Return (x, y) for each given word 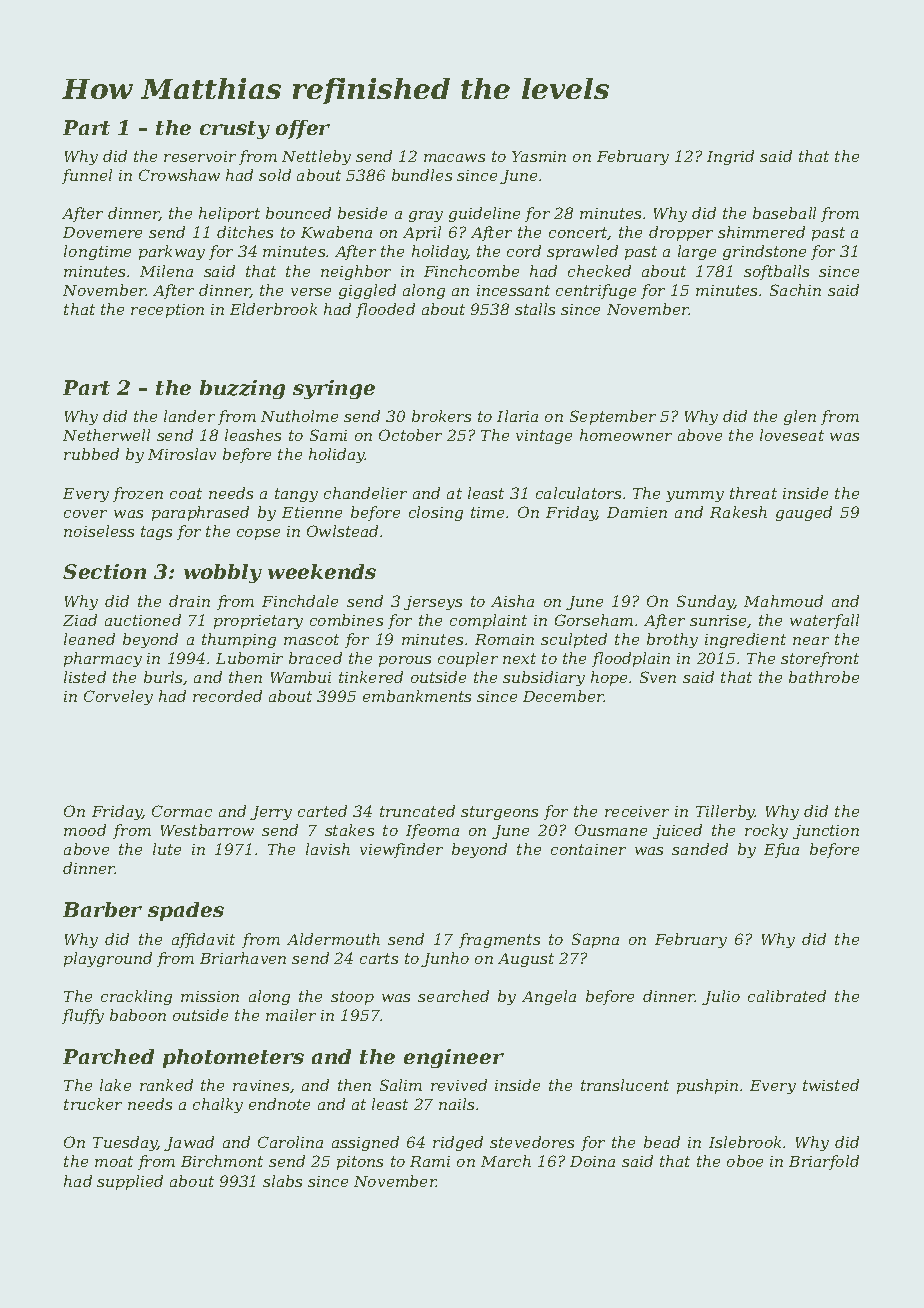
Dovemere (102, 232)
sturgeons (499, 813)
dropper (681, 233)
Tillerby (726, 812)
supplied (130, 1182)
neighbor (356, 272)
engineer (454, 1058)
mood (85, 830)
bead (662, 1142)
